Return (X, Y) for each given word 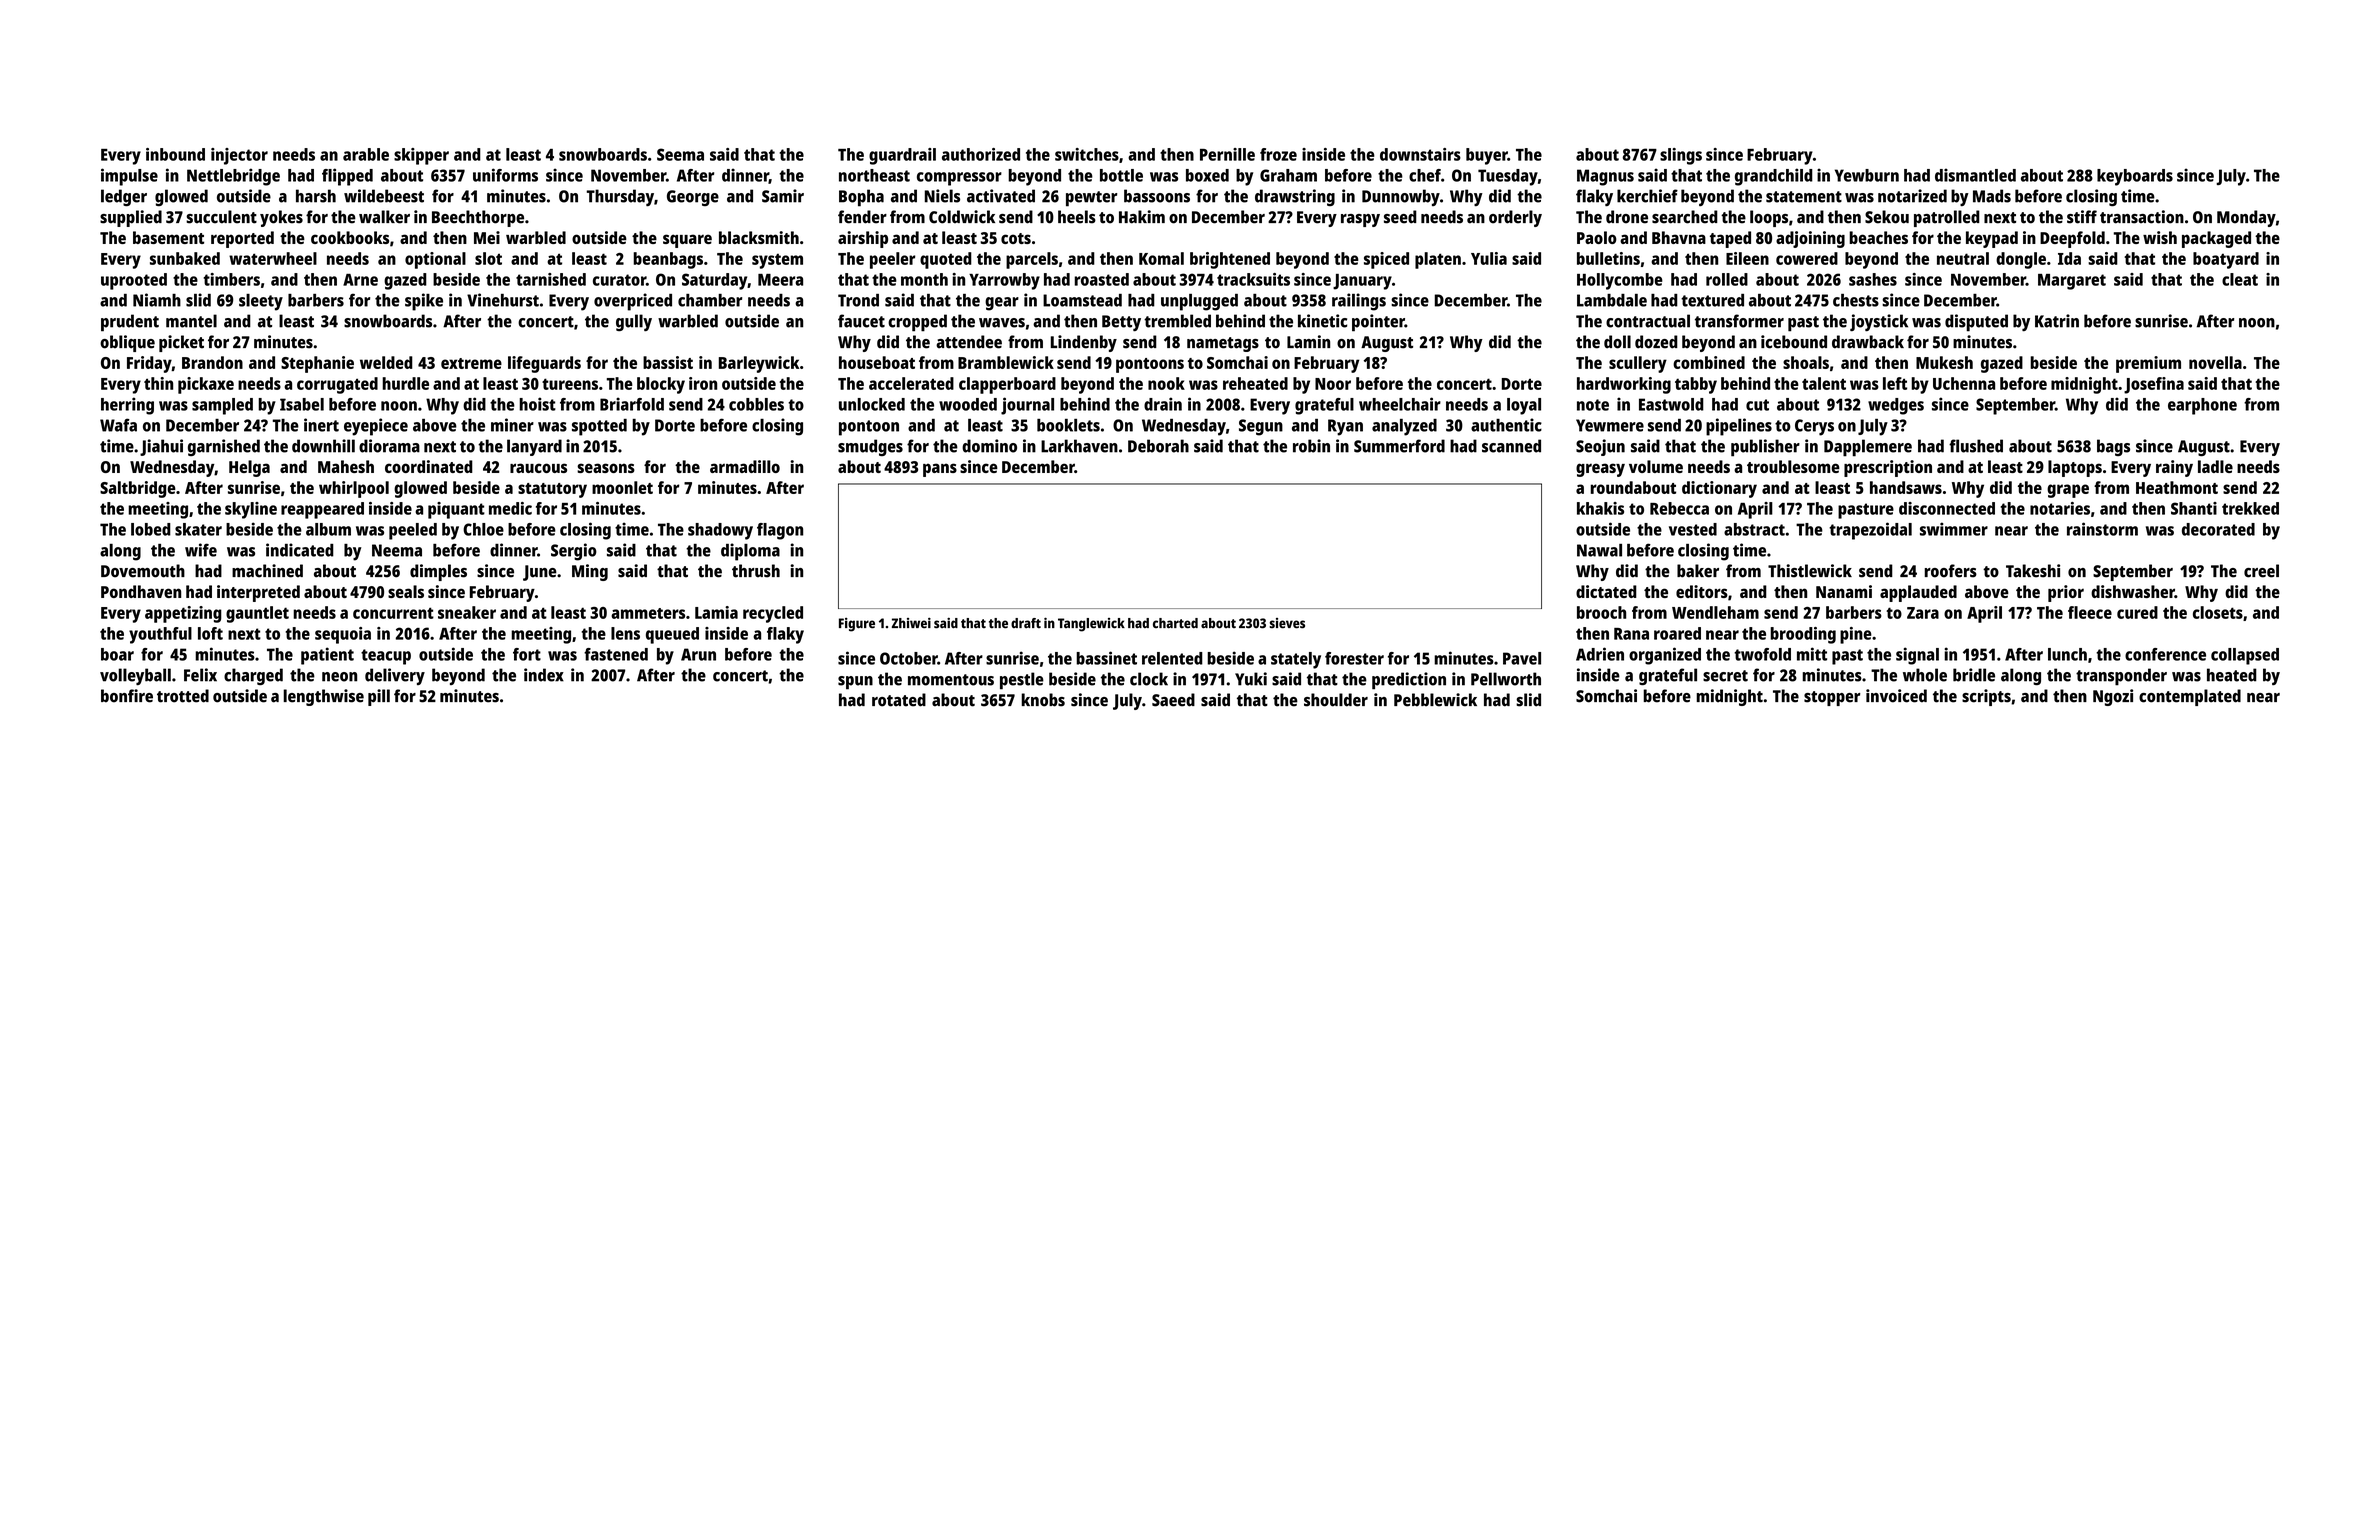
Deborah (1158, 446)
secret (1725, 676)
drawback (1868, 342)
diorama (389, 446)
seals (406, 591)
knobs (1043, 700)
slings (1681, 156)
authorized (981, 154)
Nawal (1599, 550)
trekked (2250, 508)
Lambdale (1612, 300)
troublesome (1793, 466)
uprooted (134, 281)
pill (379, 697)
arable (366, 154)
